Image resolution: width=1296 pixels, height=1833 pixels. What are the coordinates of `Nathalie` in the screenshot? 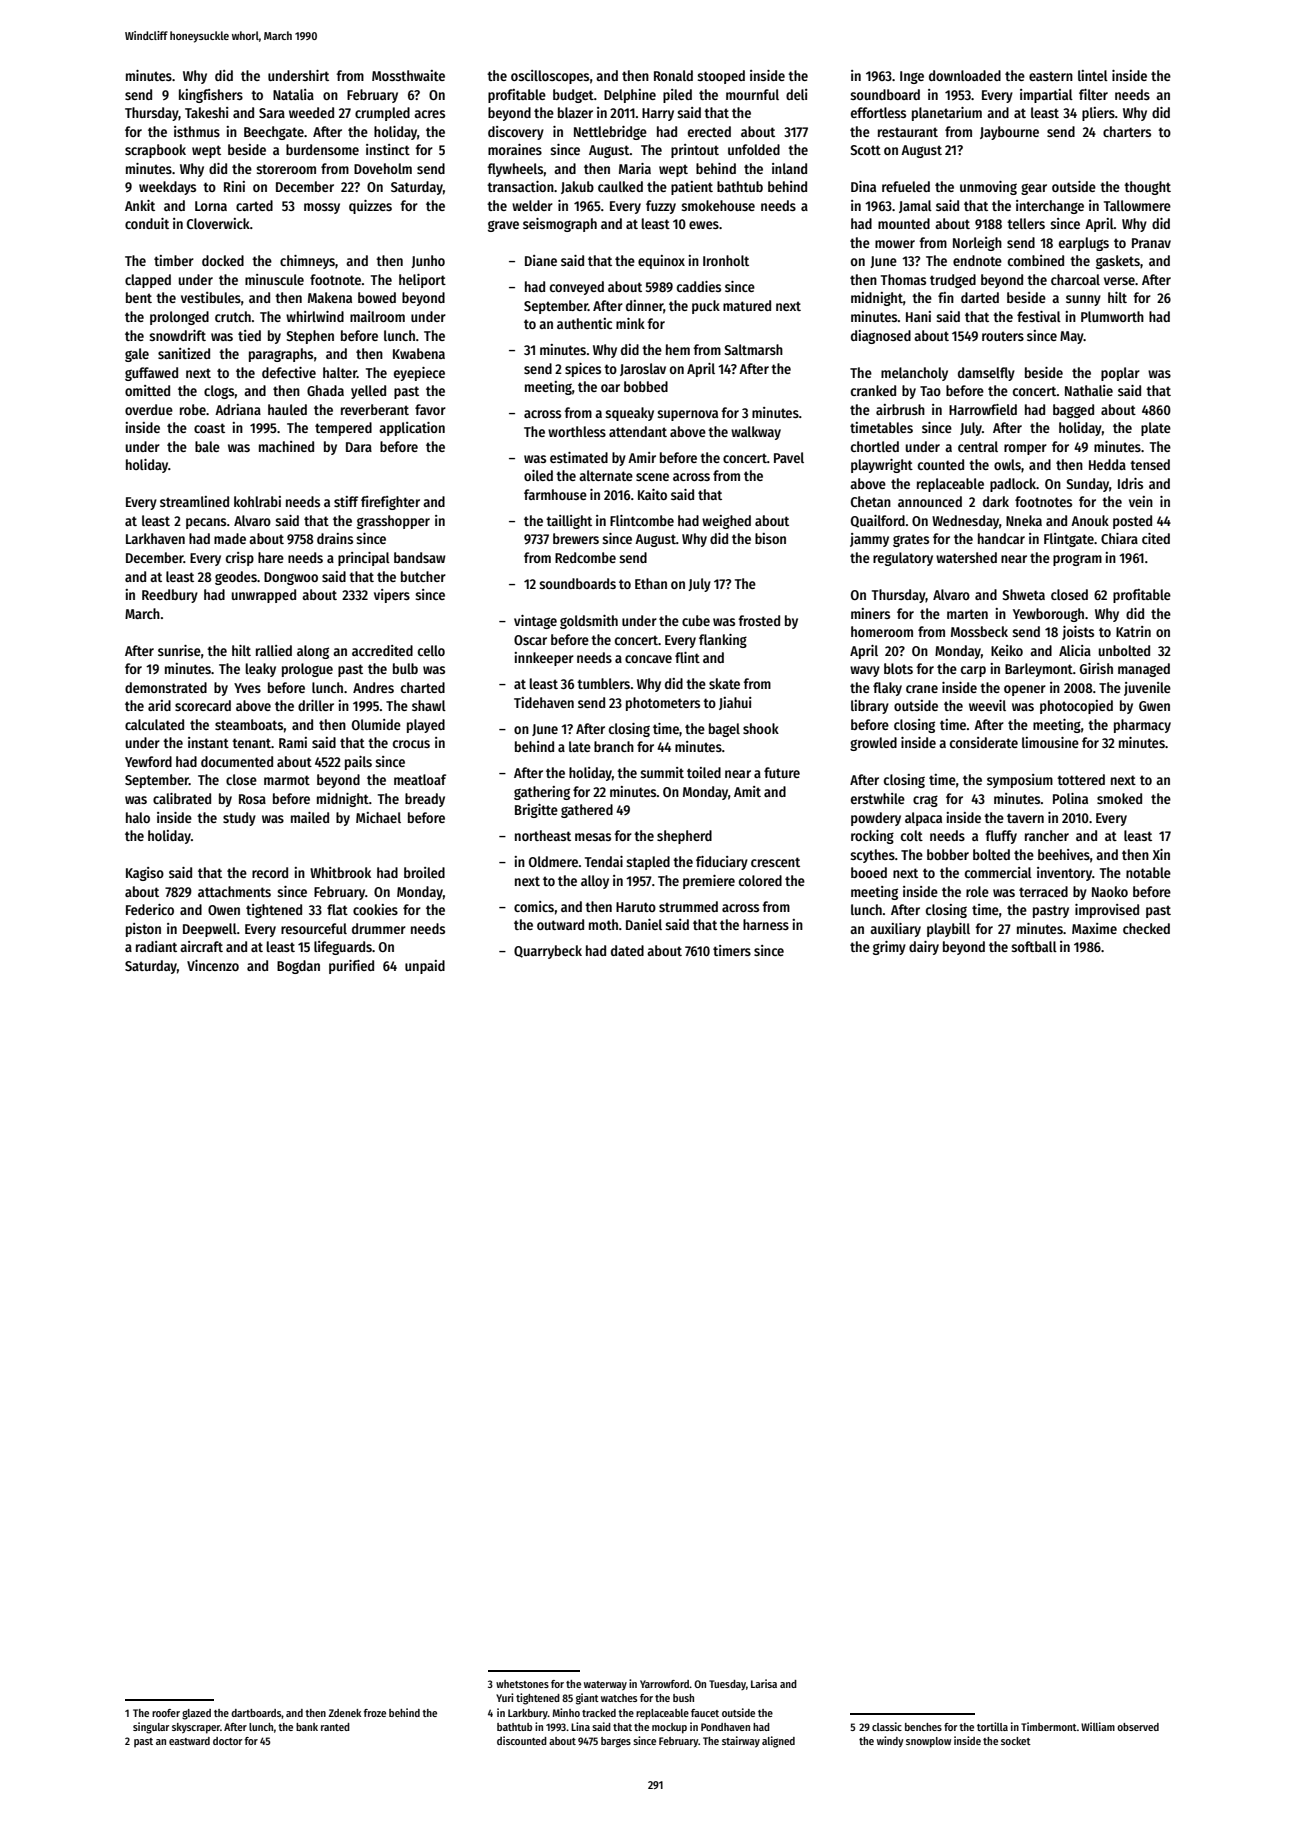 It's located at (1089, 390).
